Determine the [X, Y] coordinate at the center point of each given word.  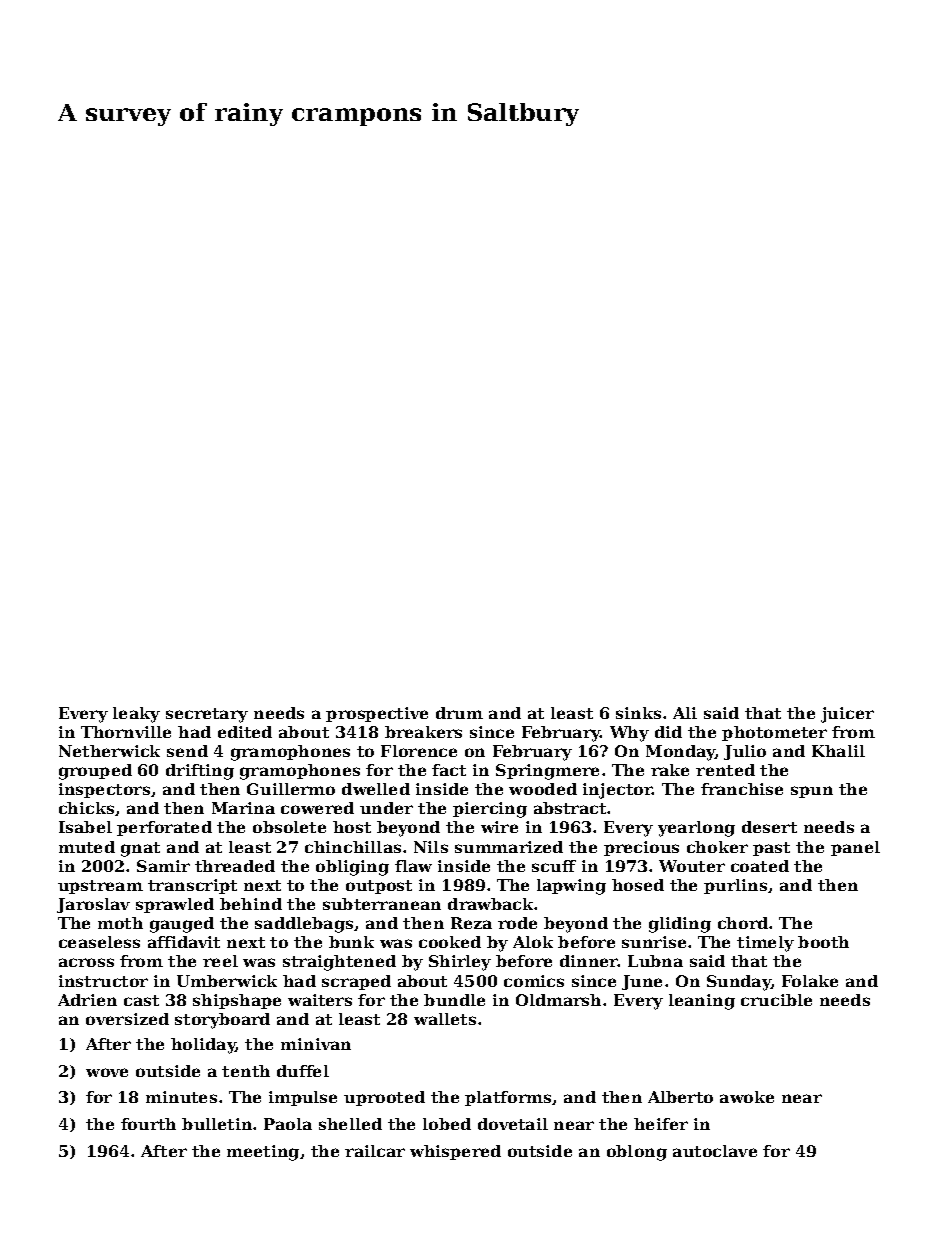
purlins [735, 886]
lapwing [571, 887]
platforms [508, 1098]
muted [87, 847]
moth [120, 923]
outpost [379, 887]
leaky [136, 715]
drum [459, 713]
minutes [181, 1097]
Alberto [680, 1097]
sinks [638, 713]
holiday [203, 1046]
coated [760, 866]
